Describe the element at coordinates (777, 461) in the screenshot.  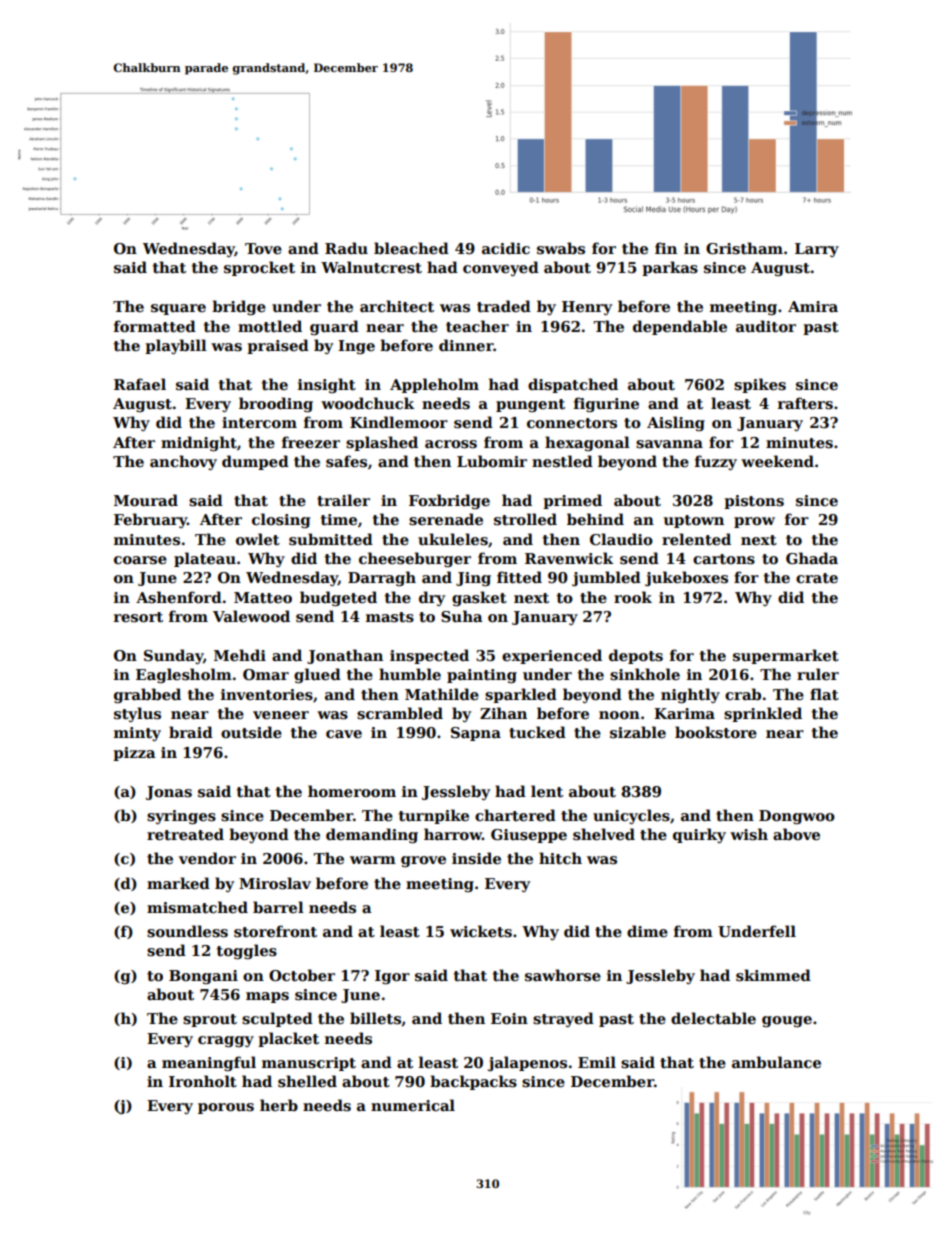
I see `weekend` at that location.
